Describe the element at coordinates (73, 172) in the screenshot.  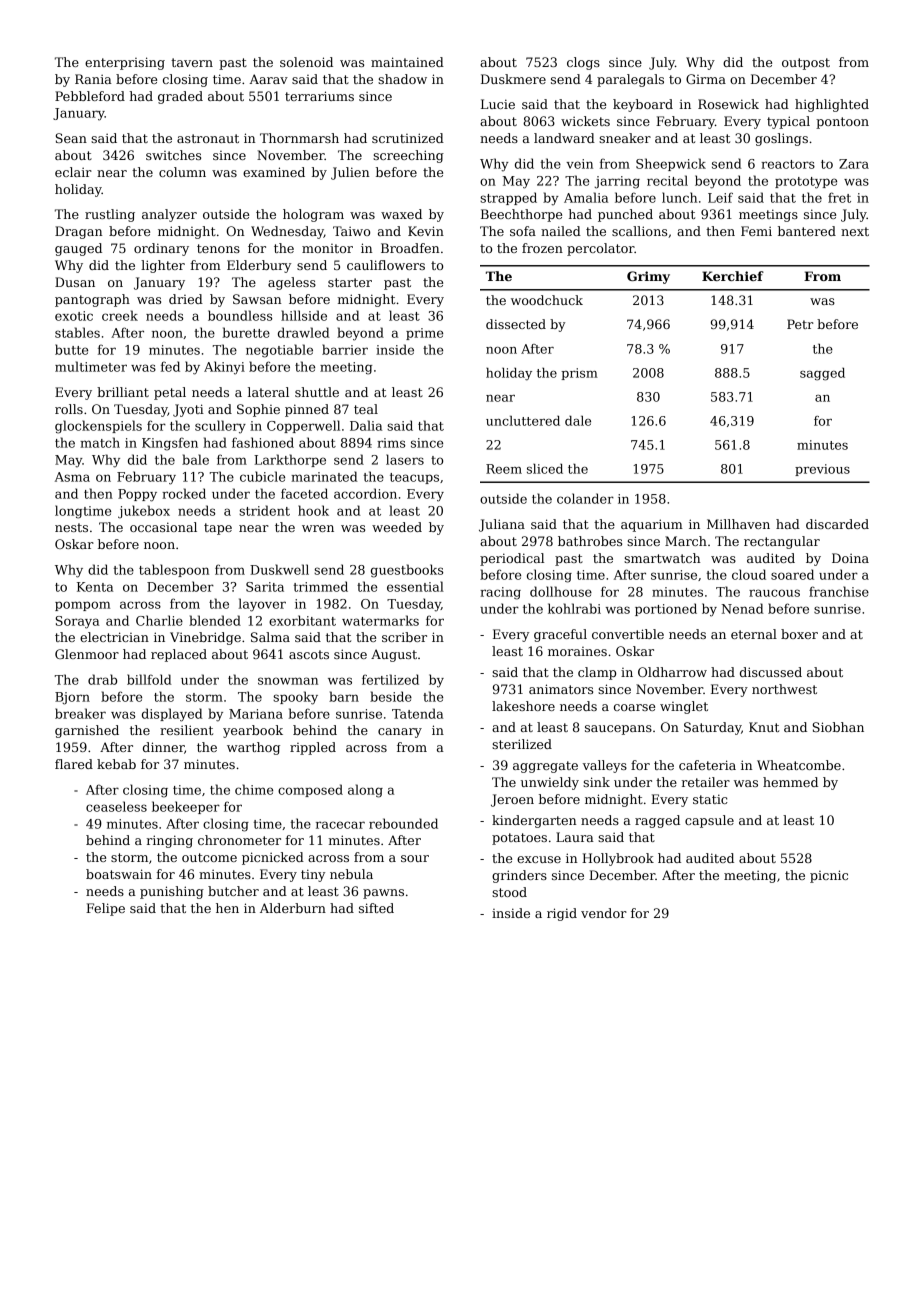
I see `eclair` at that location.
